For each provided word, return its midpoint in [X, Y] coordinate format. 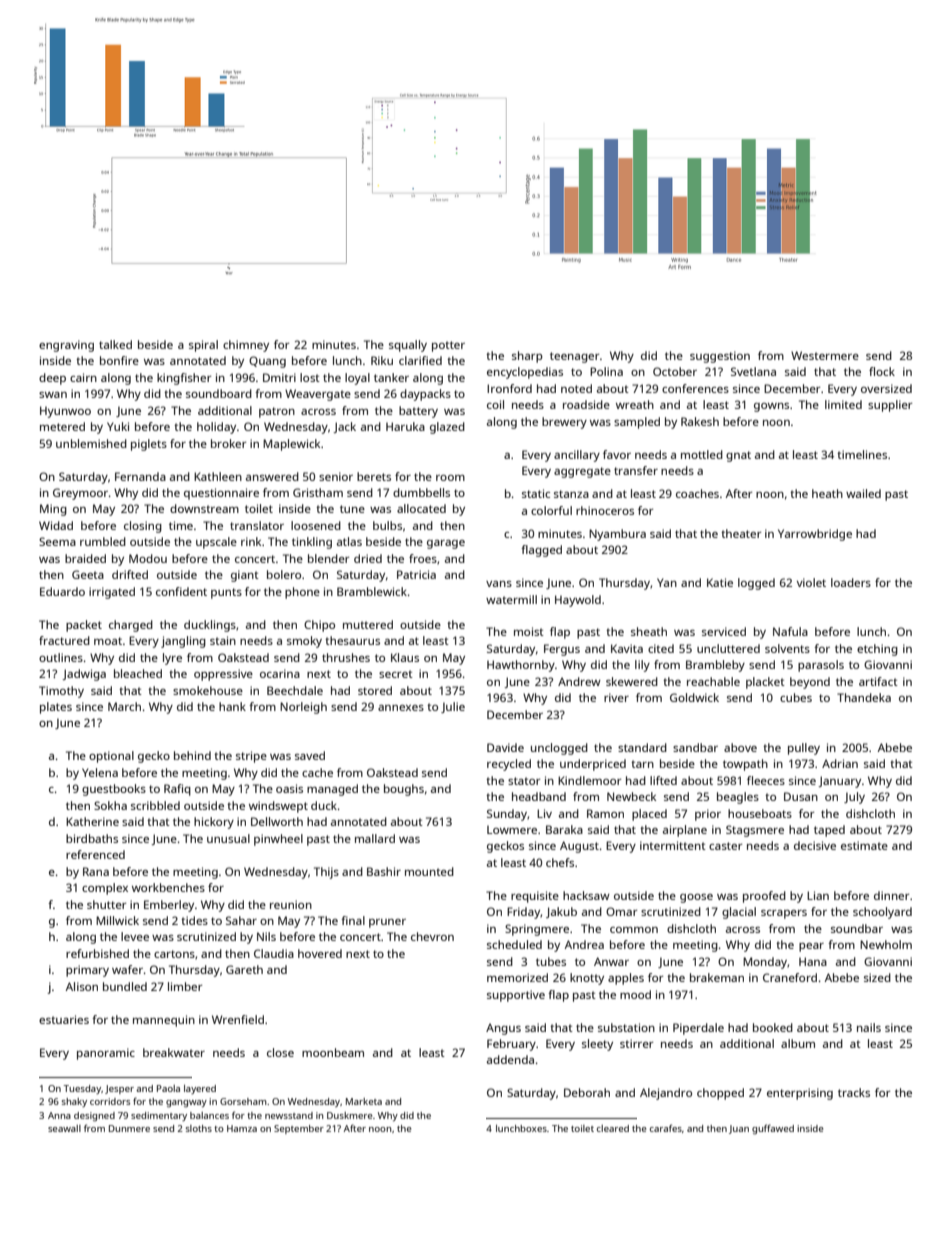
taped [829, 831]
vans [499, 584]
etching [877, 650]
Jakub [561, 912]
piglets [149, 445]
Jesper [119, 1089]
